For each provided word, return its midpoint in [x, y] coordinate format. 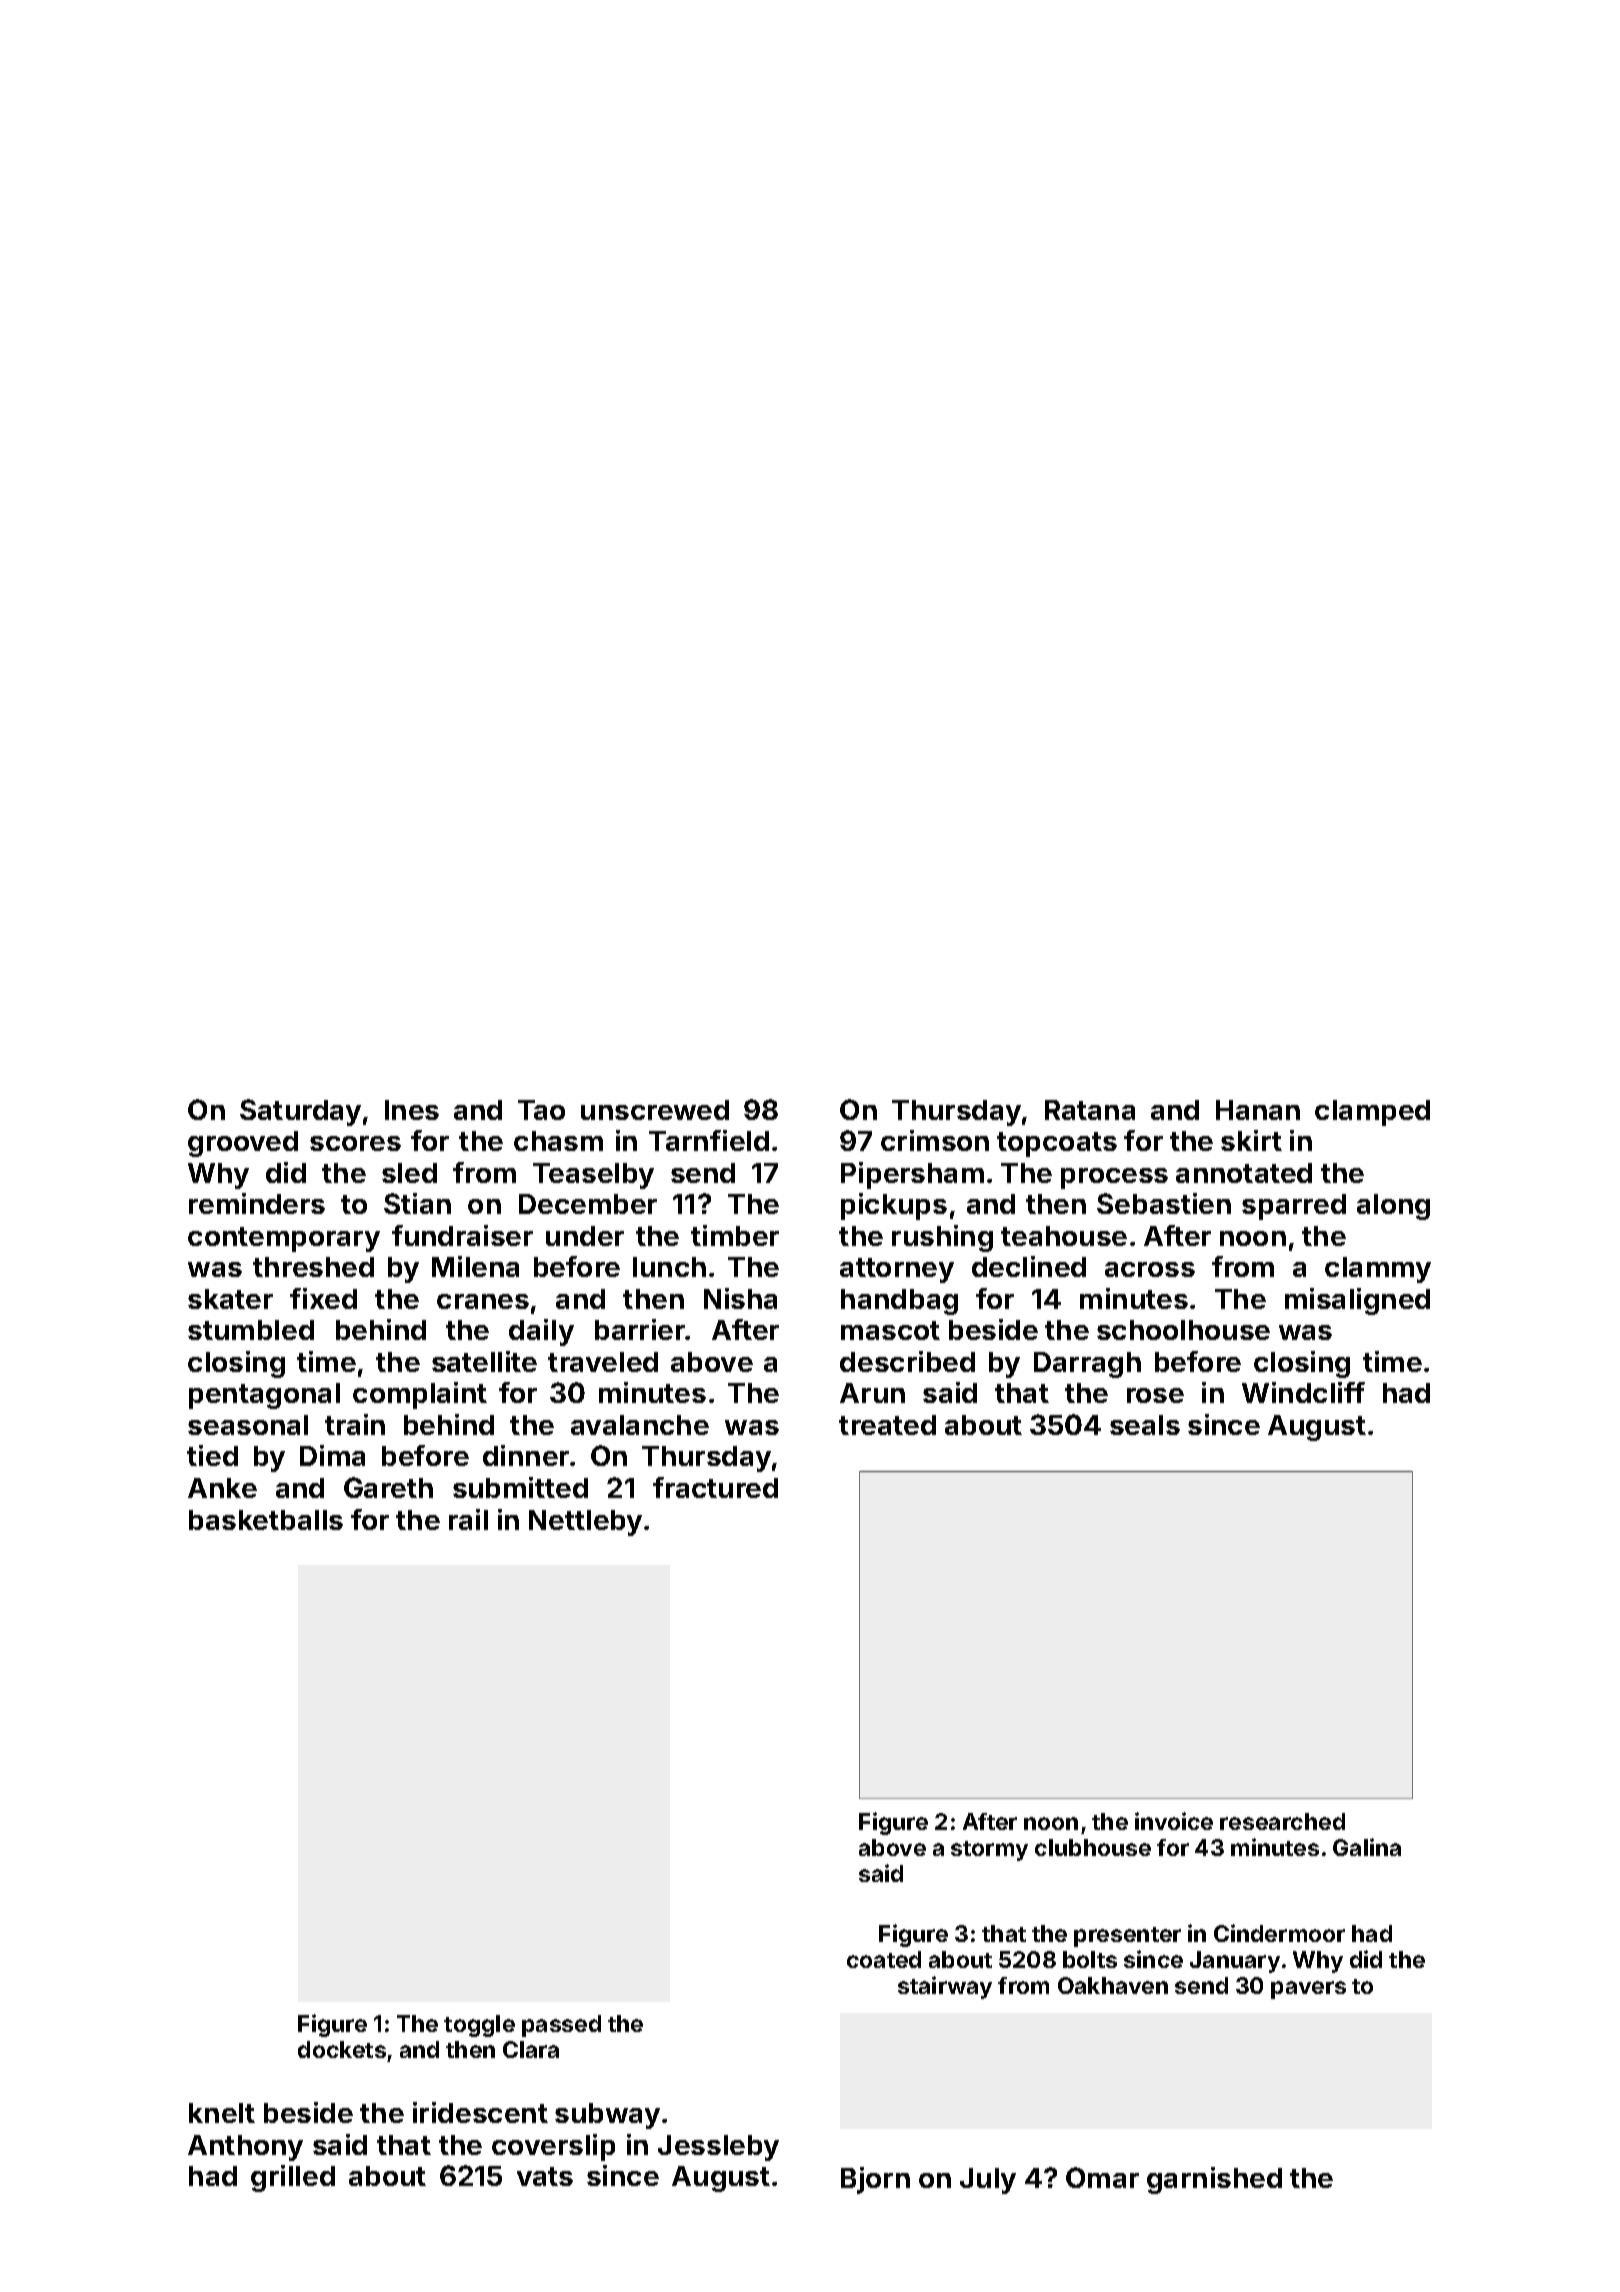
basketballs [266, 1520]
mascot [890, 1330]
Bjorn [875, 2180]
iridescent [480, 2112]
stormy [989, 1851]
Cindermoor [1279, 1933]
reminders [257, 1203]
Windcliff [1303, 1392]
